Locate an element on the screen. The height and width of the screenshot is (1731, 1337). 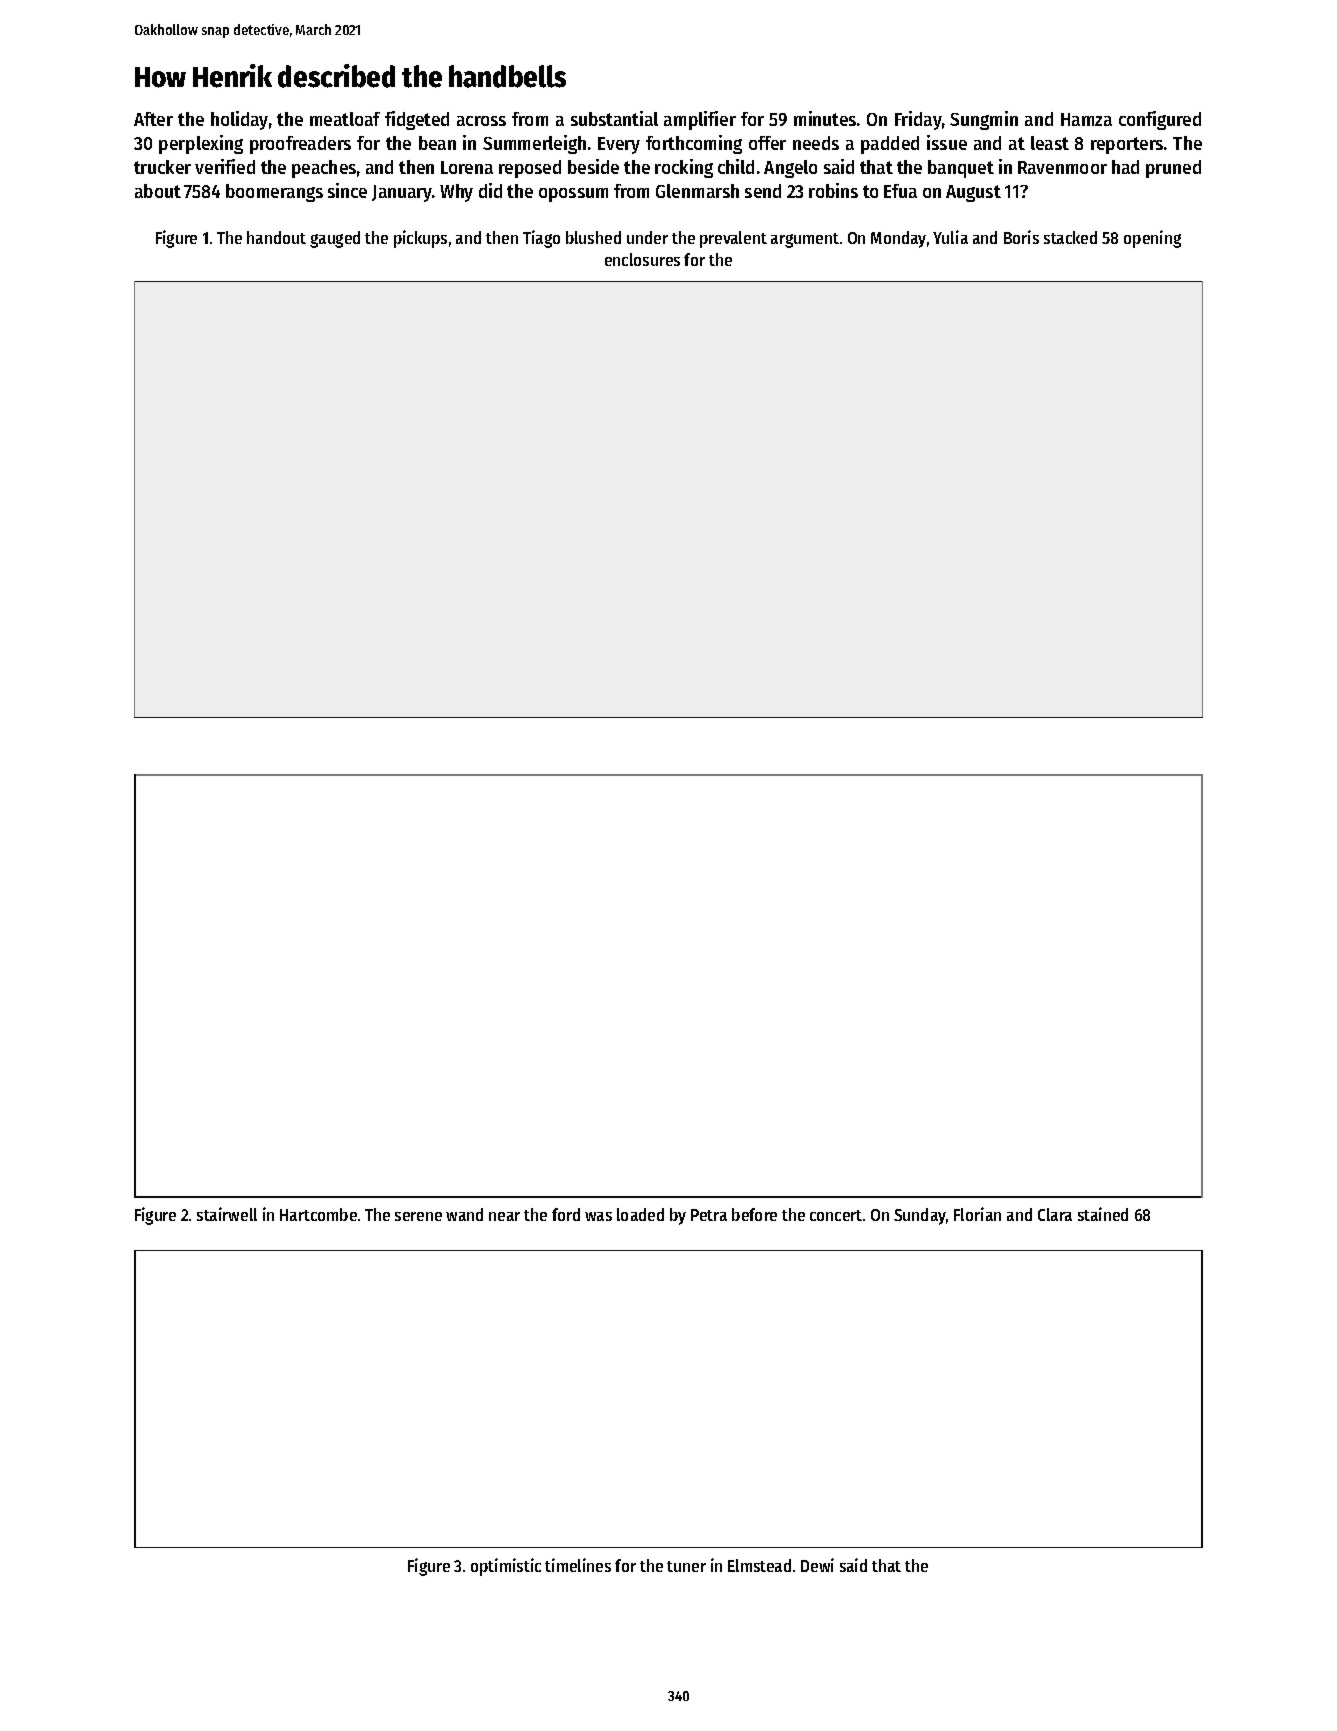
After is located at coordinates (153, 119).
